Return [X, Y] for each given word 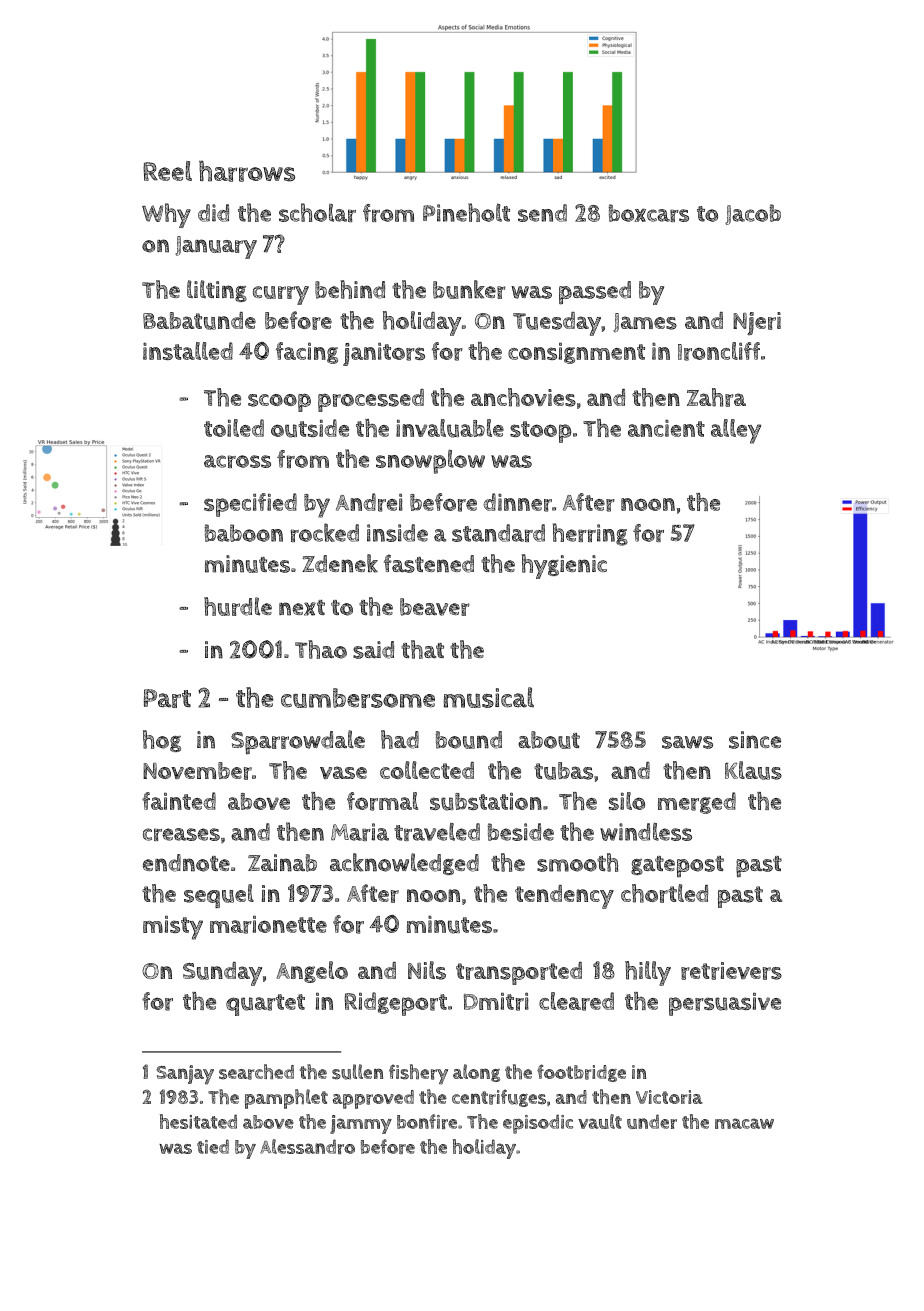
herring [590, 534]
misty [173, 927]
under [652, 1121]
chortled [664, 893]
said [373, 650]
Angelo [312, 972]
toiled [234, 428]
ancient [666, 428]
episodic [538, 1124]
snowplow [430, 461]
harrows [247, 171]
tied [213, 1146]
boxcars [649, 213]
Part [167, 698]
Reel [167, 171]
